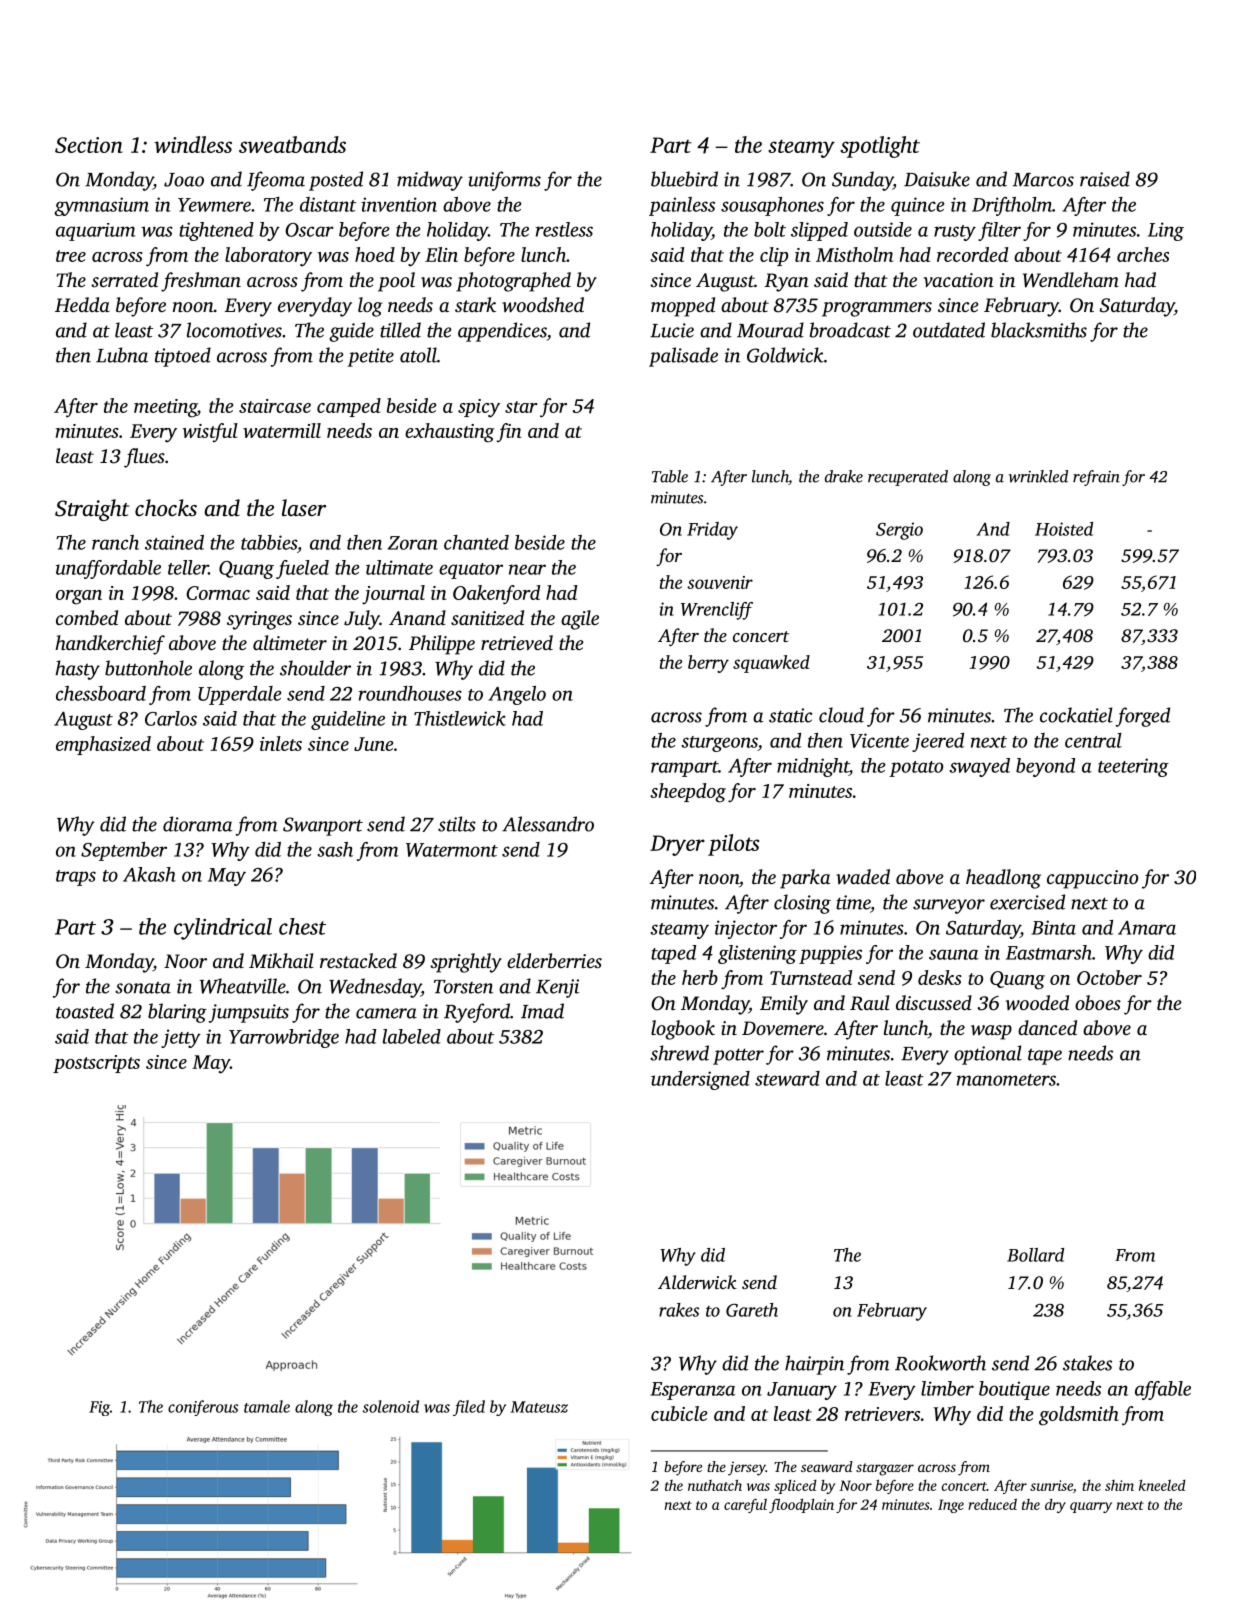 This screenshot has height=1622, width=1253. Describe the element at coordinates (87, 617) in the screenshot. I see `combed` at that location.
